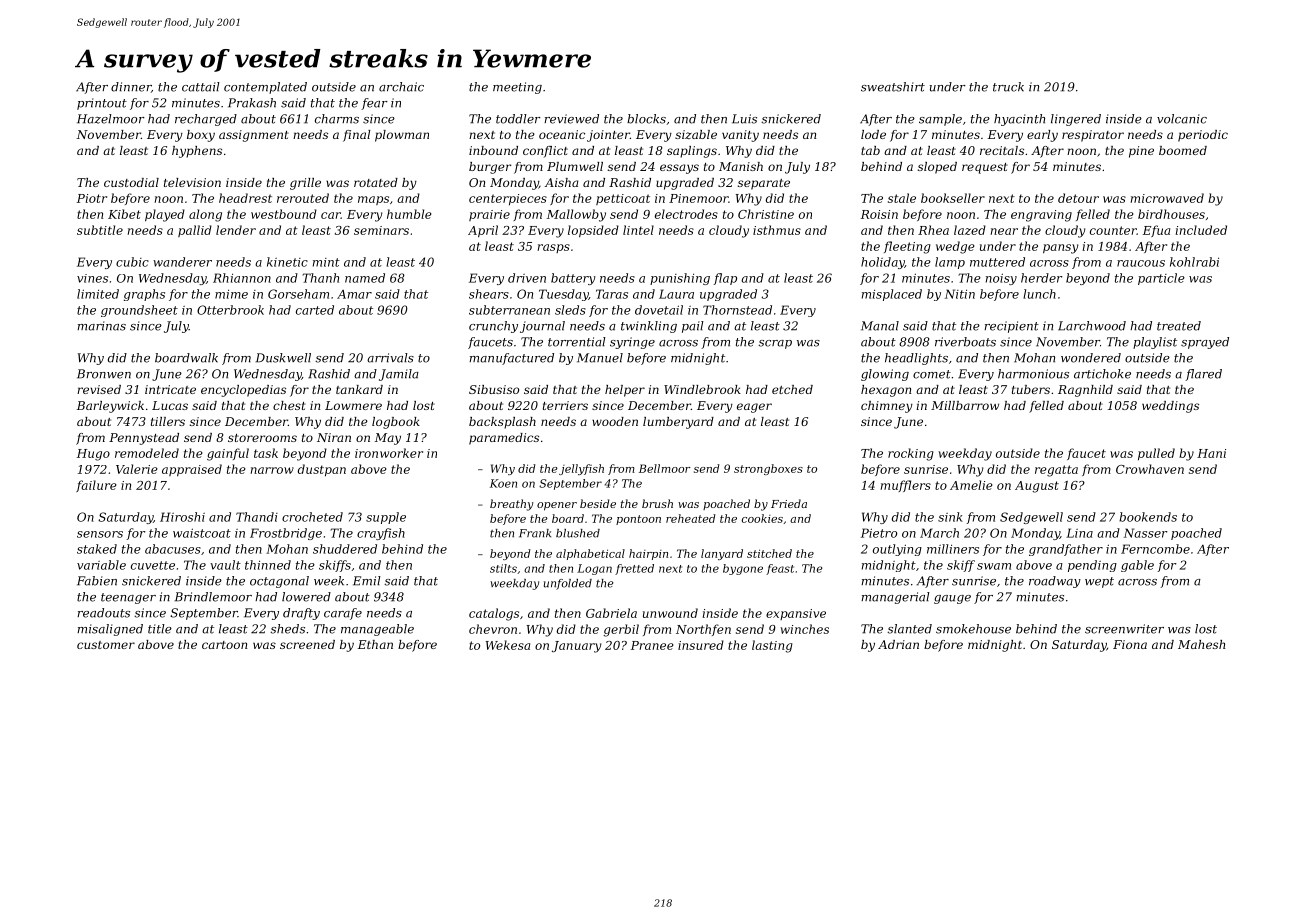  What do you see at coordinates (182, 517) in the screenshot?
I see `Hiroshi` at bounding box center [182, 517].
